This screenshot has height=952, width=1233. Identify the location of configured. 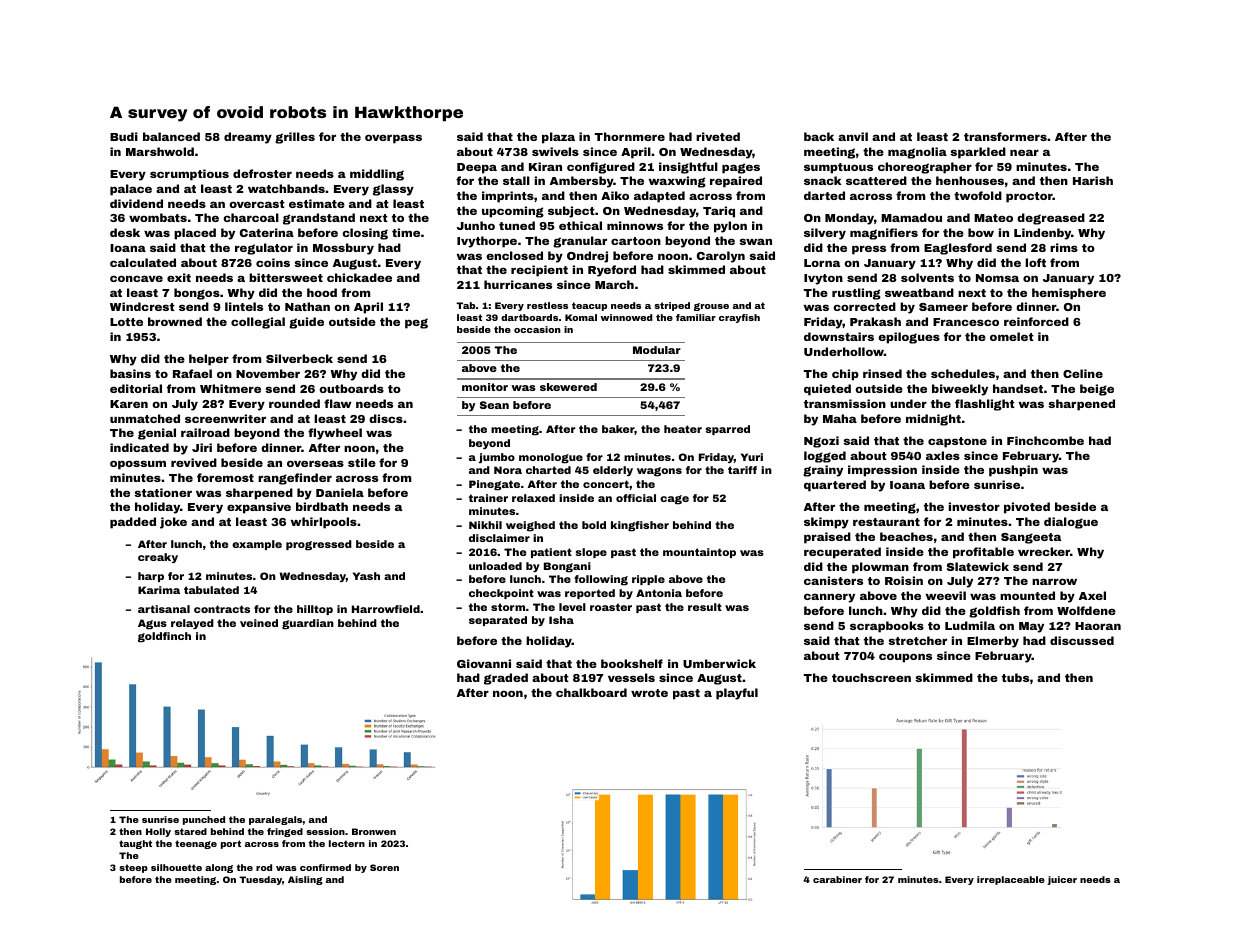
(601, 168).
